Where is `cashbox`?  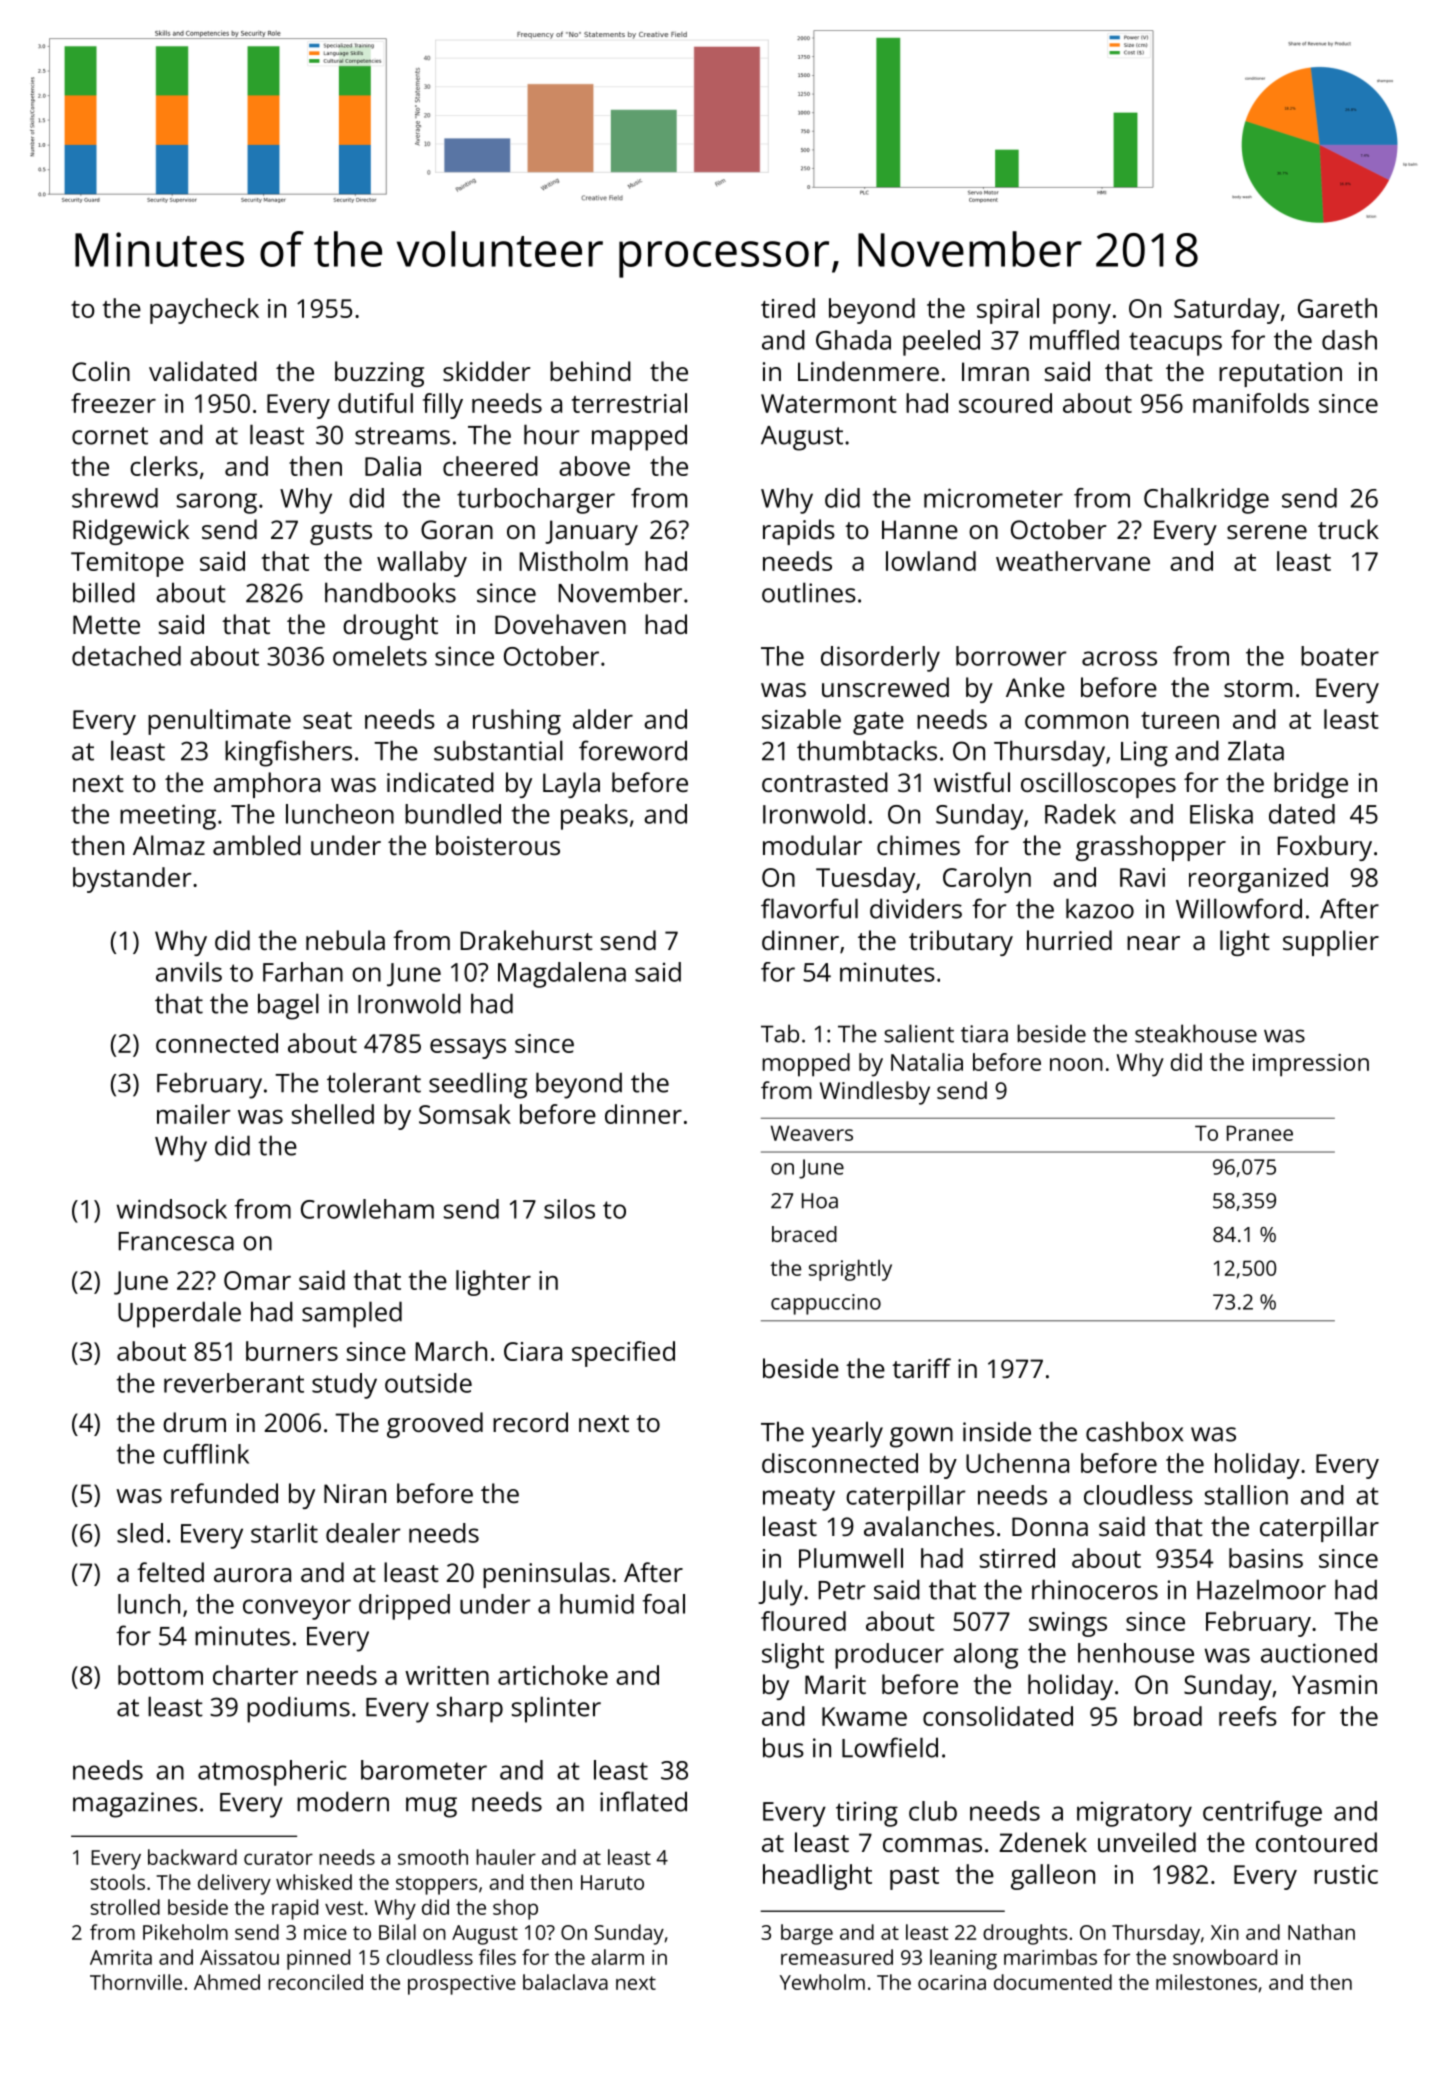 cashbox is located at coordinates (1134, 1431).
